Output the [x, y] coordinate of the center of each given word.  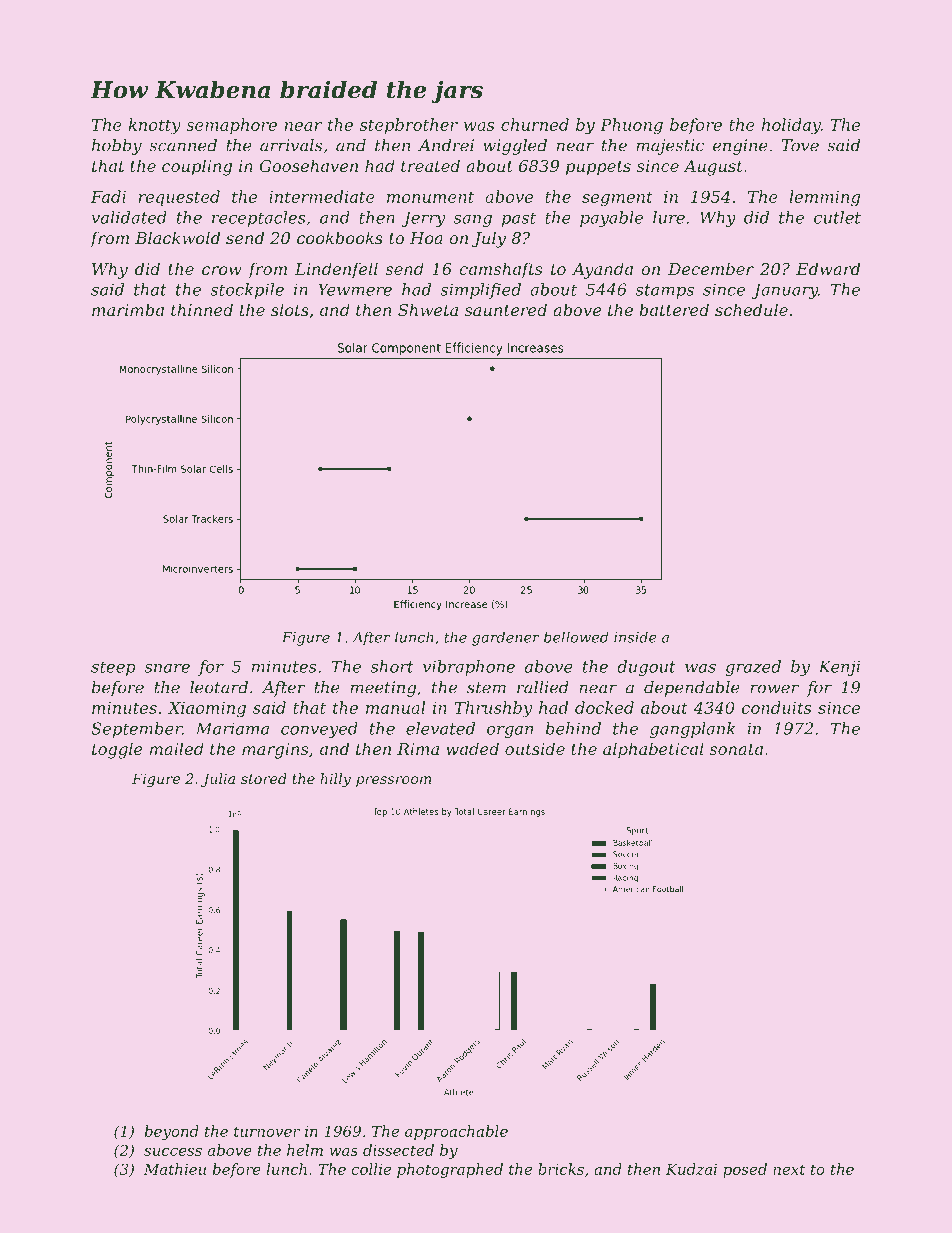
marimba [128, 309]
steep [113, 668]
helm [305, 1150]
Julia [218, 780]
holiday [791, 126]
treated [430, 165]
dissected [398, 1150]
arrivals [291, 145]
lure [669, 217]
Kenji [839, 668]
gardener [506, 638]
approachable [456, 1132]
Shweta [428, 309]
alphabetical [653, 750]
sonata [736, 749]
